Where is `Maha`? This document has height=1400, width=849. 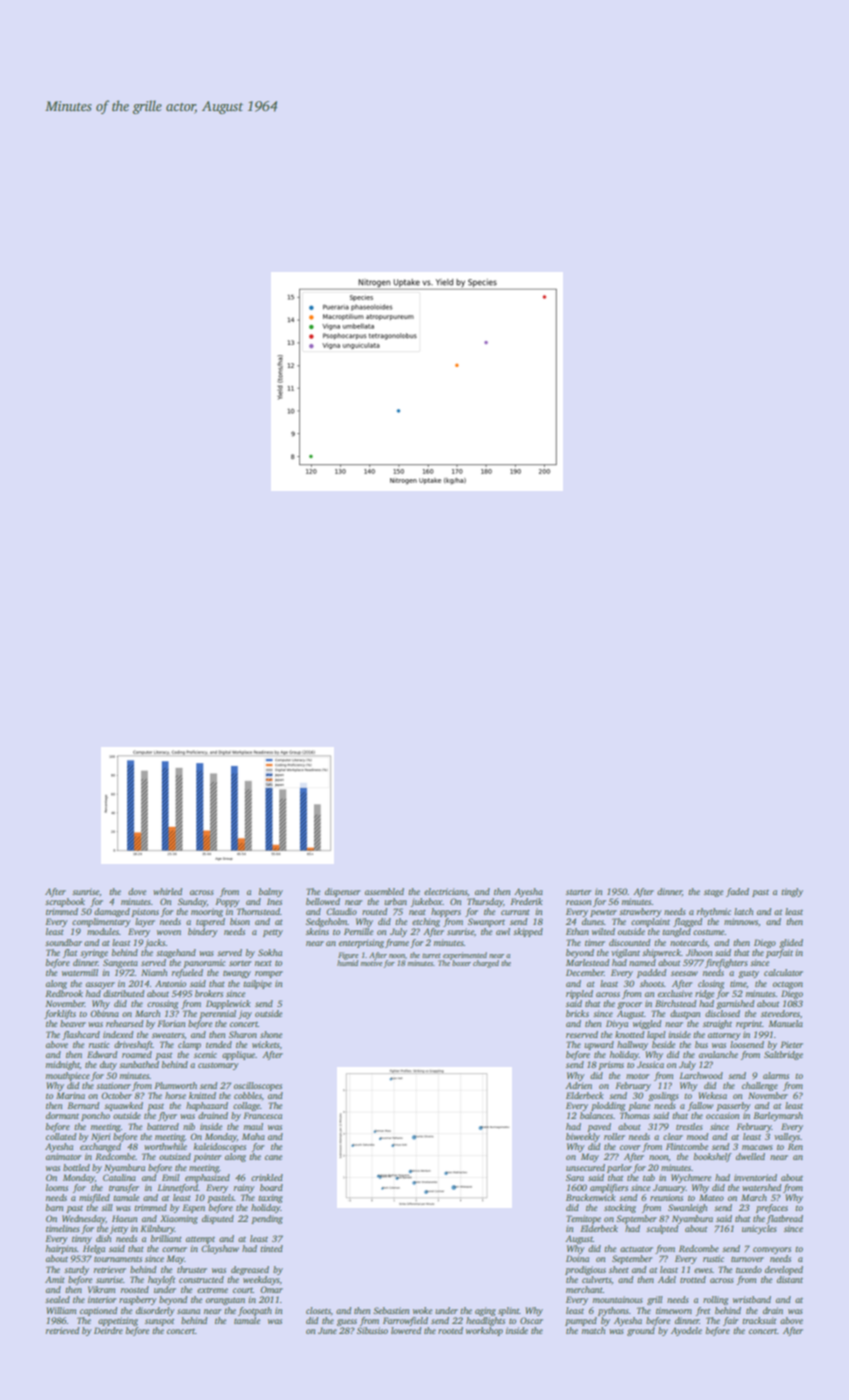
Maha is located at coordinates (253, 1136).
